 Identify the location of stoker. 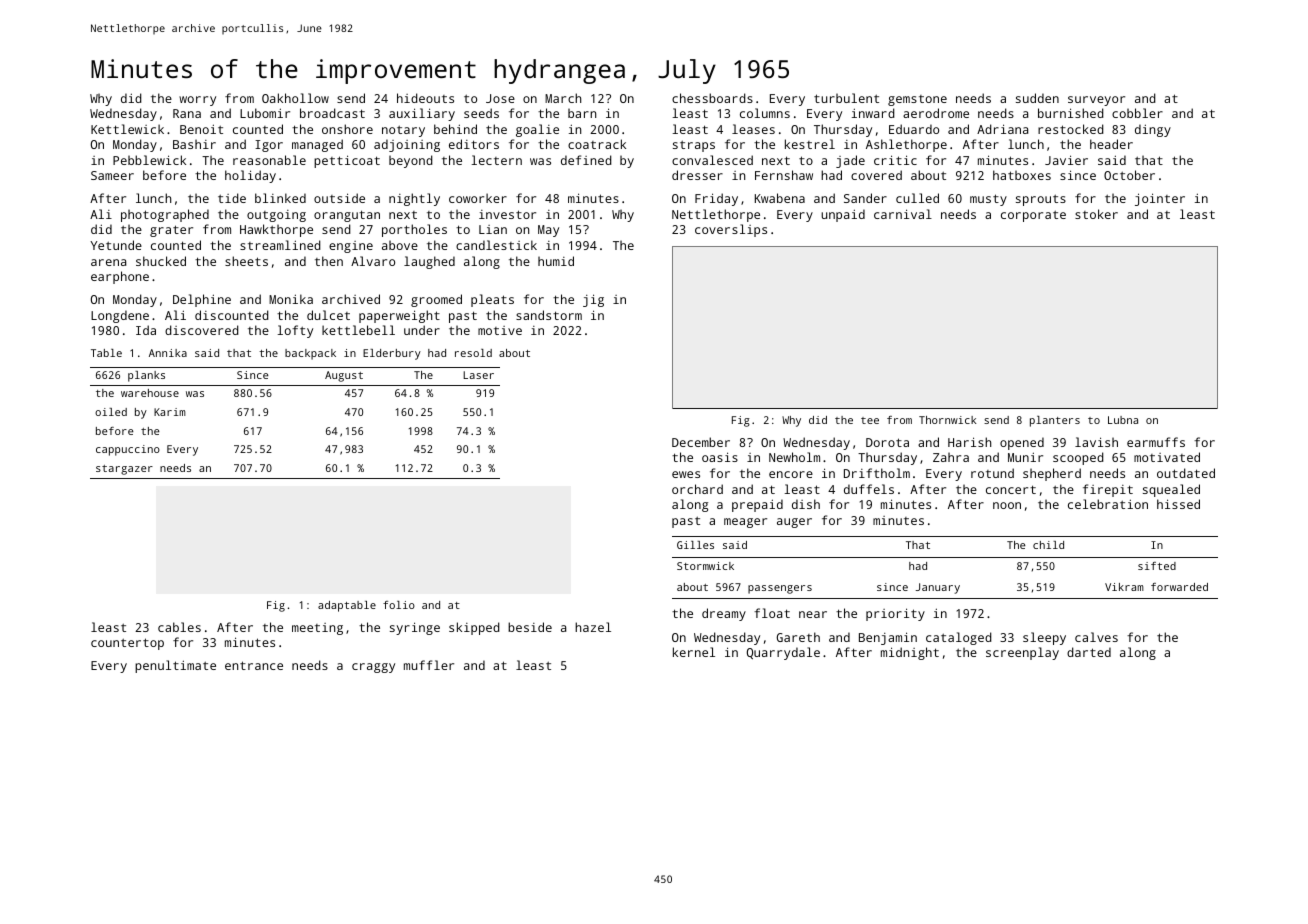
(1096, 214).
